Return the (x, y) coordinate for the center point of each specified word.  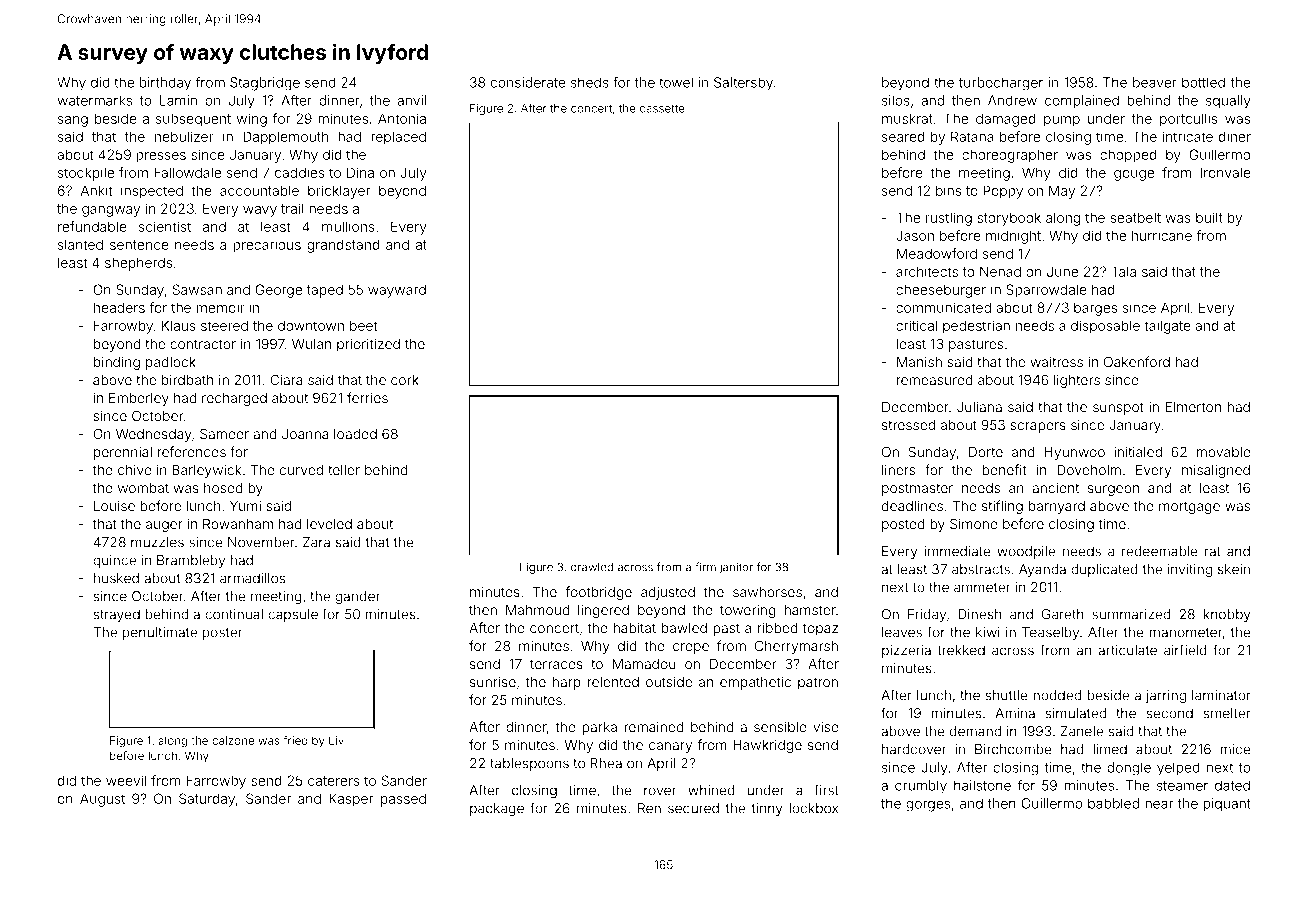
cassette (662, 108)
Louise (114, 506)
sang (73, 121)
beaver (1155, 82)
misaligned (1216, 471)
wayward (397, 291)
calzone (233, 740)
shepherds (138, 264)
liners (898, 470)
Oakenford (1137, 361)
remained (654, 727)
